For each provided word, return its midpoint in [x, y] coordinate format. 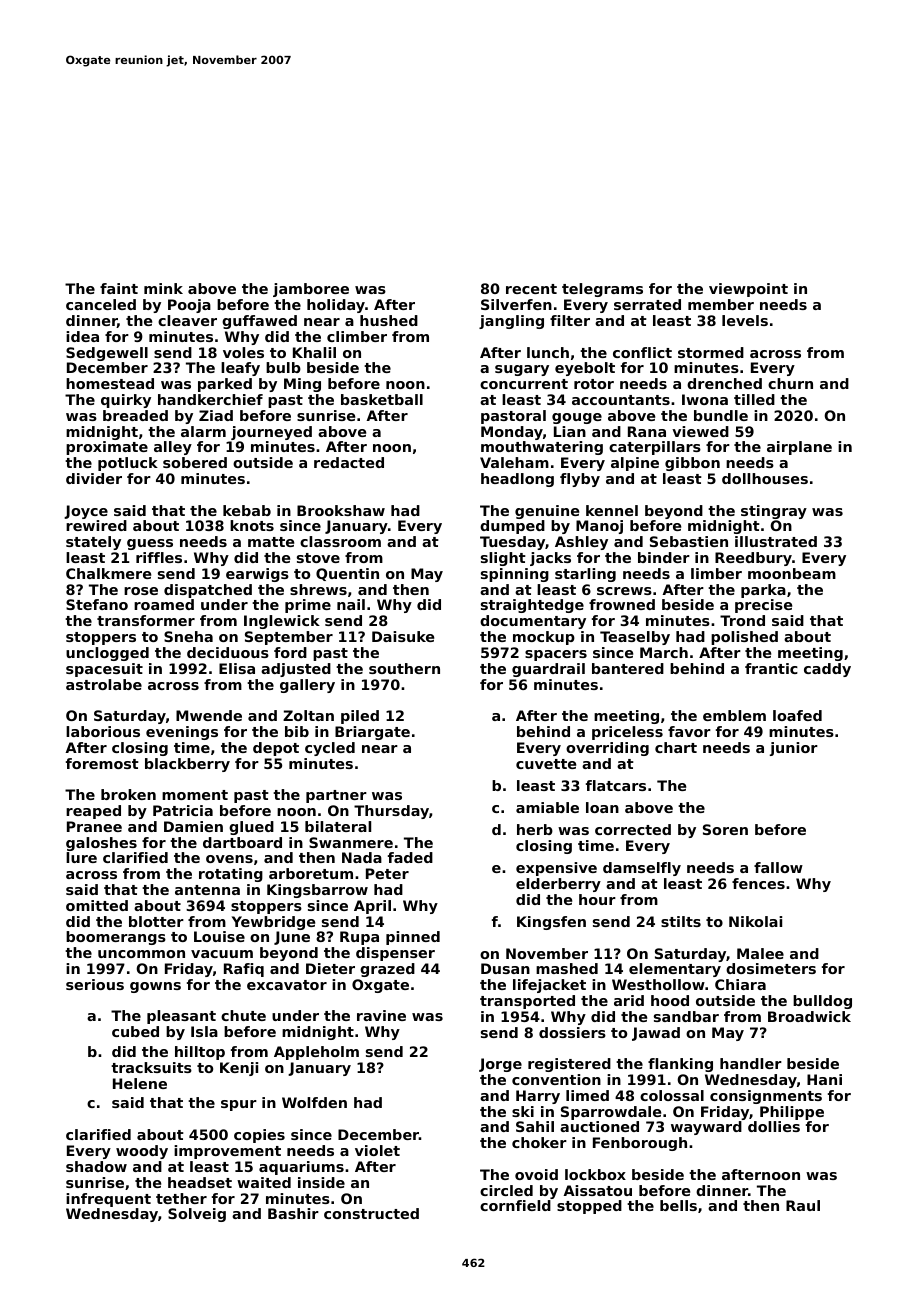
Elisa [237, 668]
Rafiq [244, 970]
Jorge [500, 1065]
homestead [110, 383]
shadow [96, 1166]
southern [404, 668]
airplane [799, 448]
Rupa [359, 938]
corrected [633, 829]
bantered [628, 668]
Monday [512, 433]
